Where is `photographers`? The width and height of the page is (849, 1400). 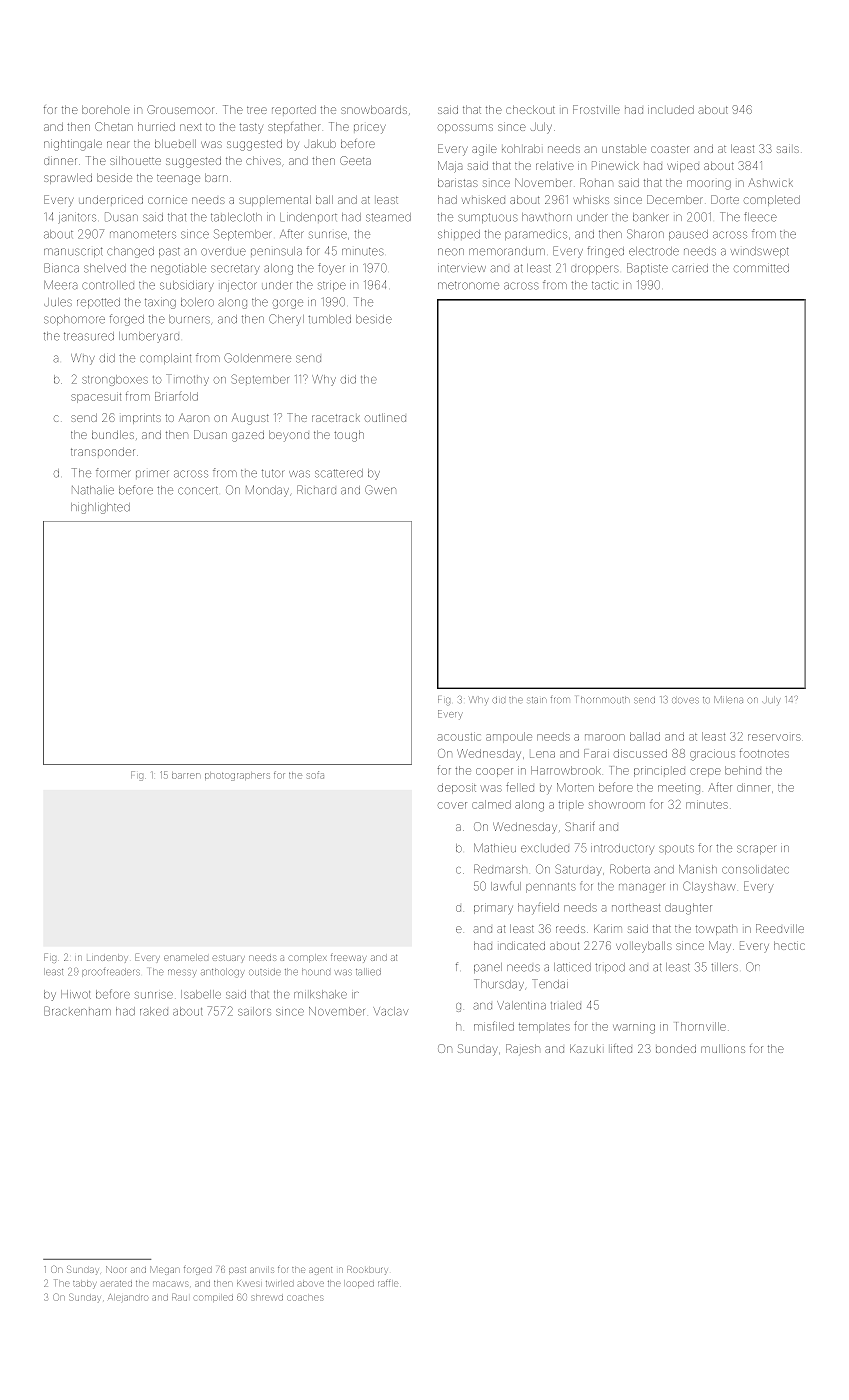 photographers is located at coordinates (237, 777).
